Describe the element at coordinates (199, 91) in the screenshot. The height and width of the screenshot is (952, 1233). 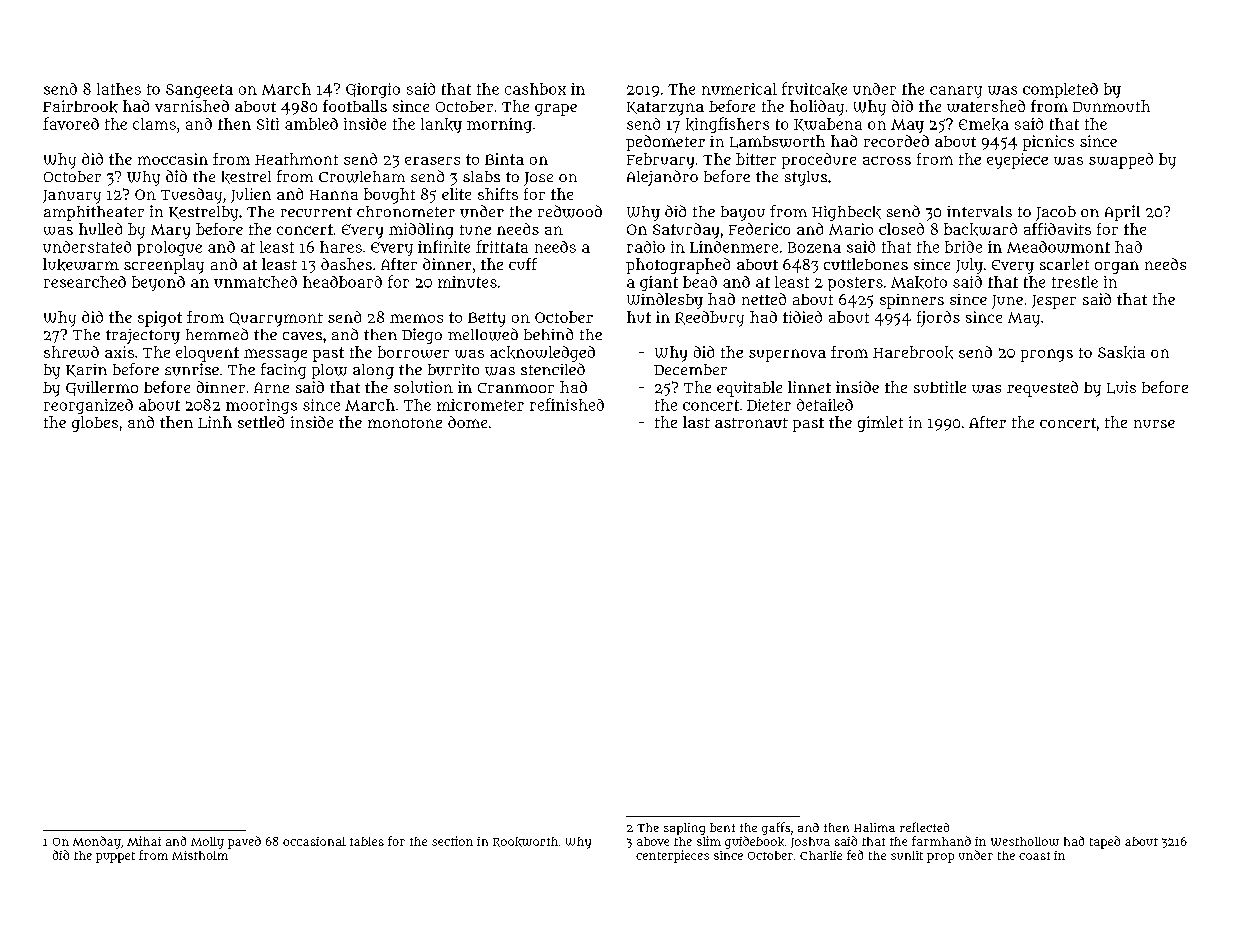
I see `Sangeeta` at that location.
